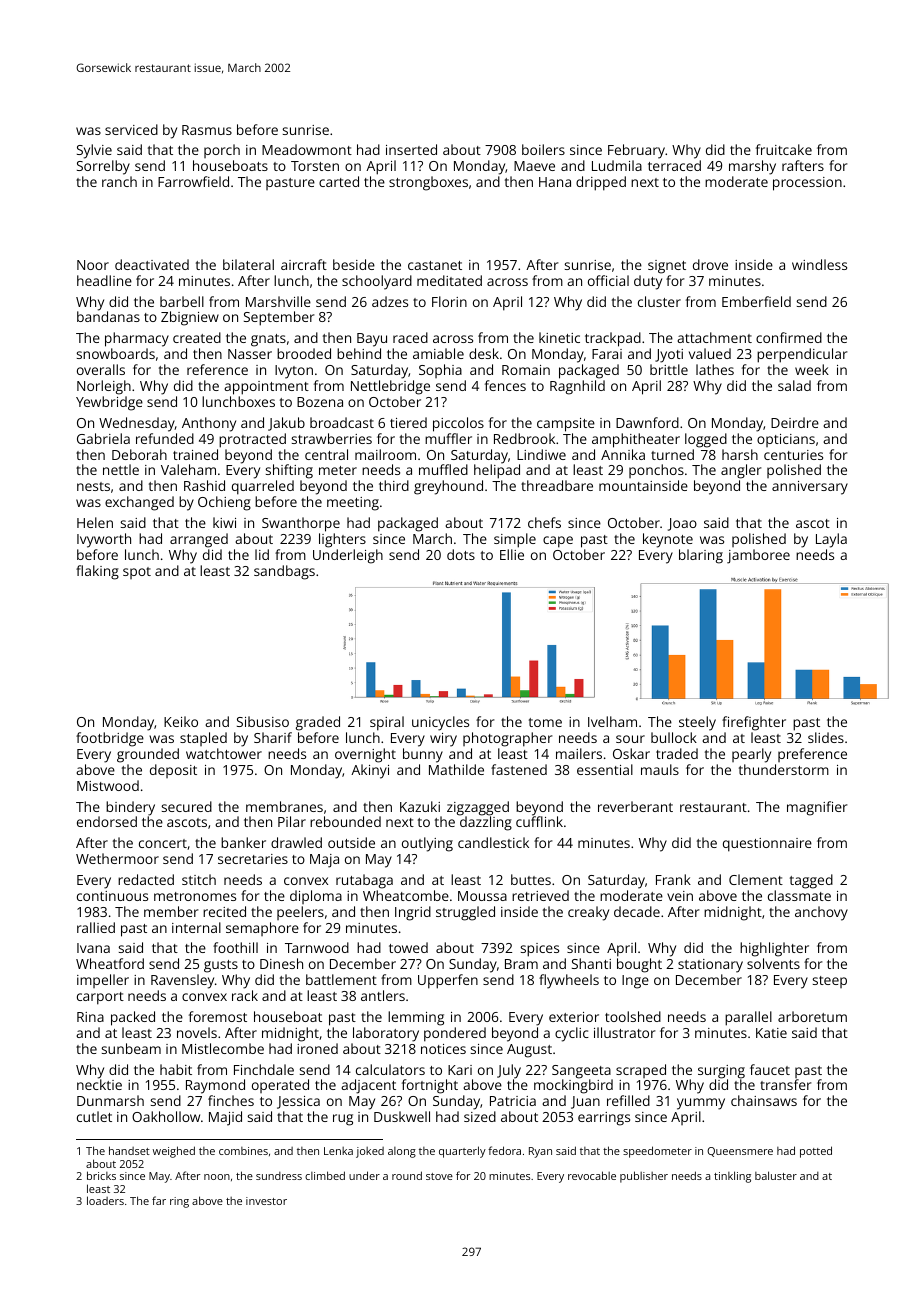  I want to click on publisher, so click(644, 1177).
